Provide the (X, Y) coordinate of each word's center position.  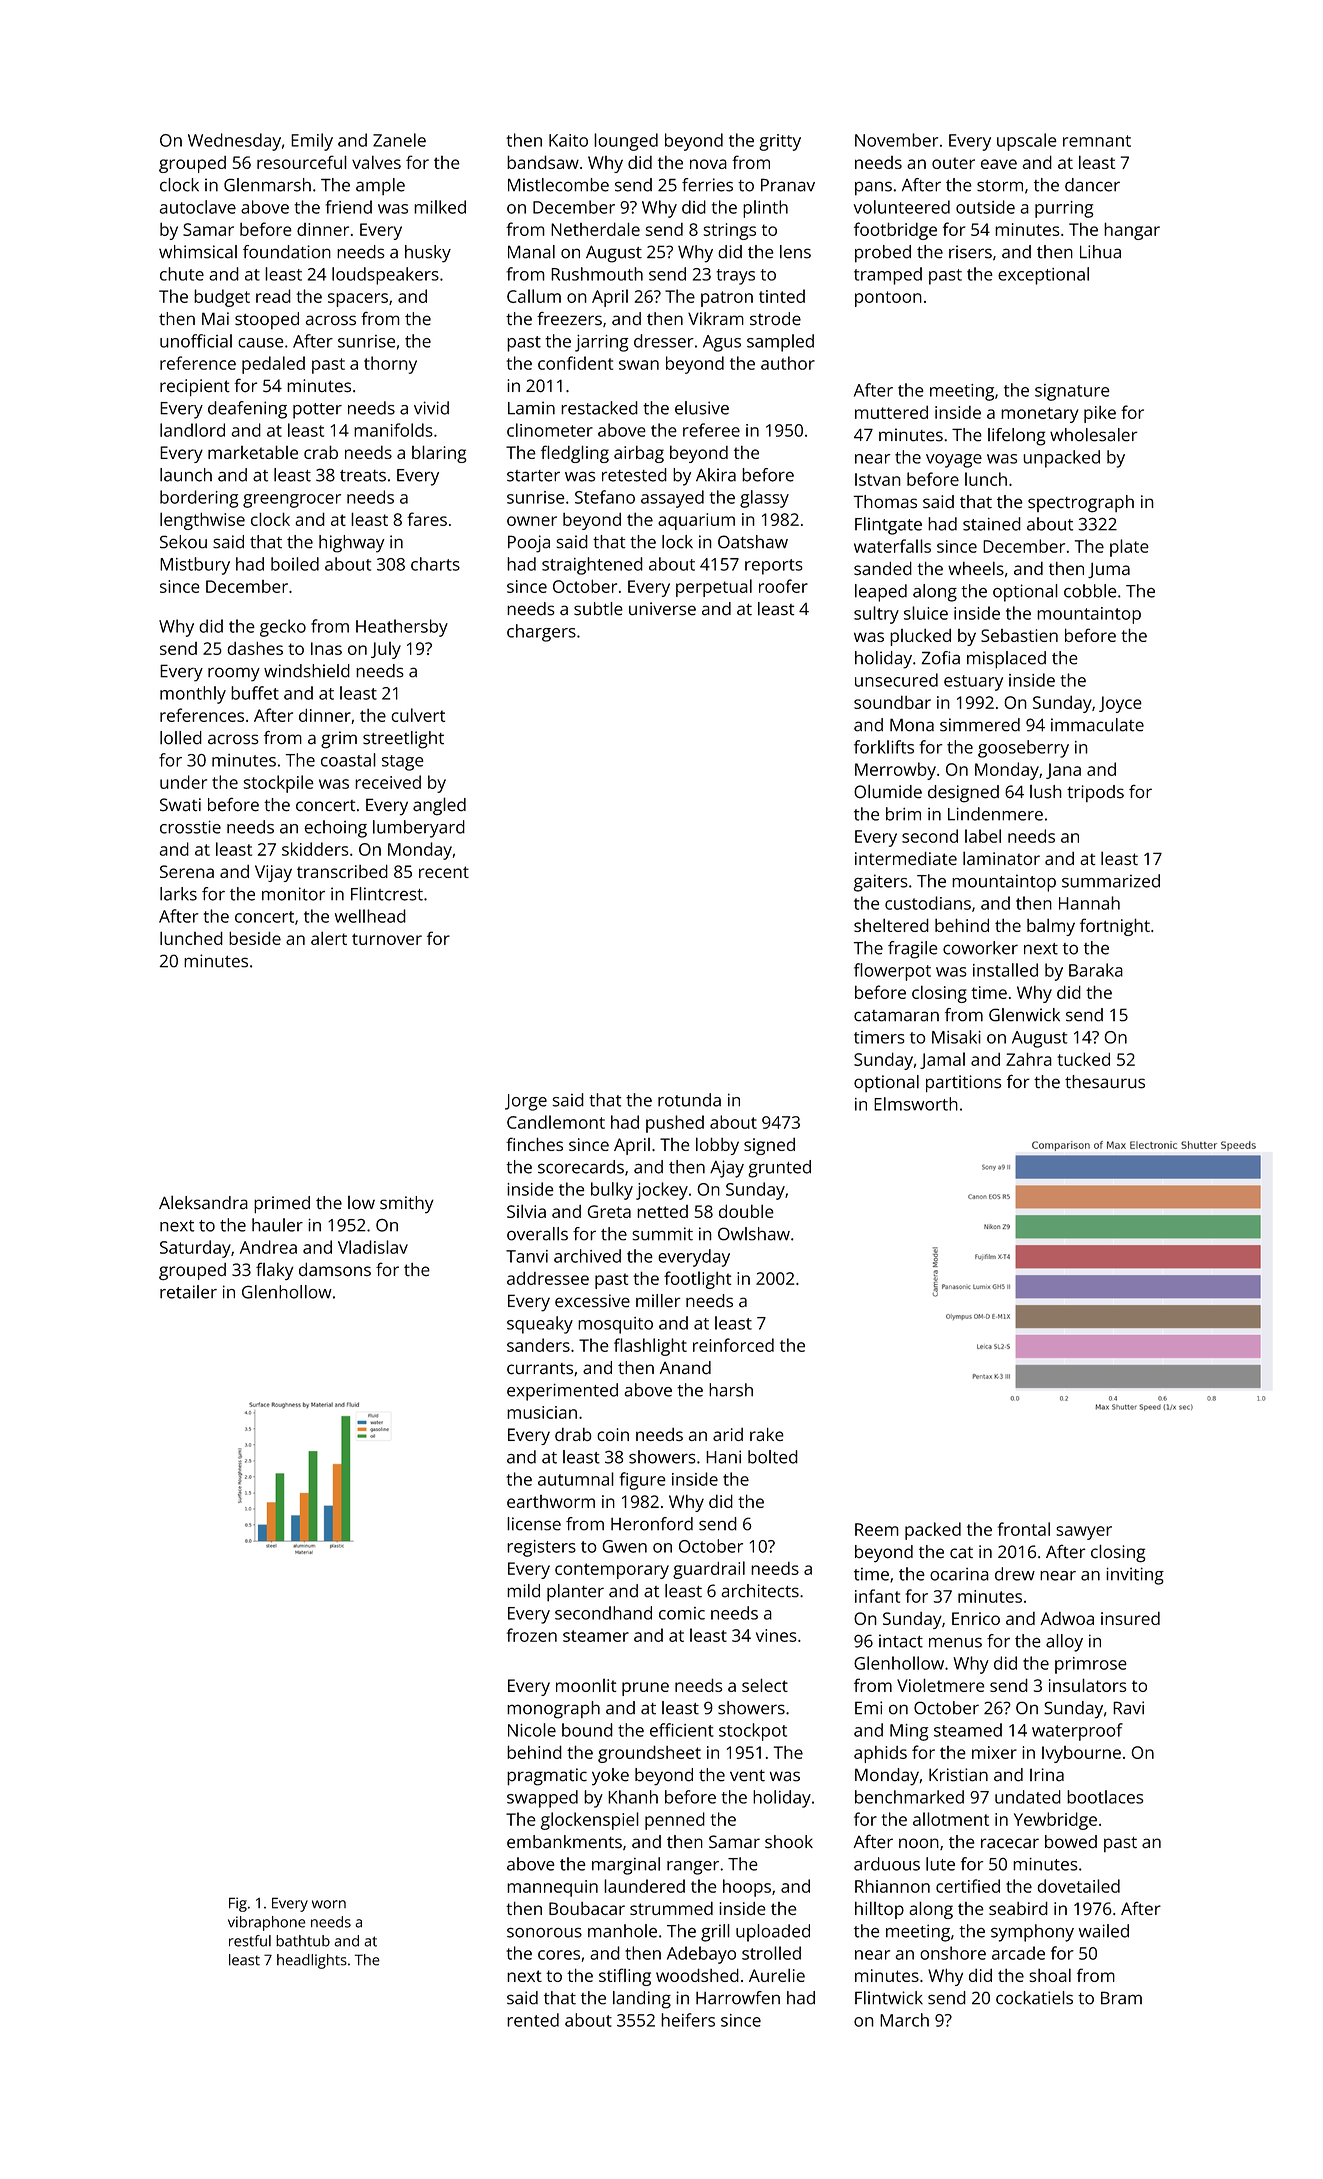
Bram (1121, 1998)
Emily (312, 142)
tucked (1083, 1059)
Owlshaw (754, 1234)
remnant (1097, 141)
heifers (688, 2020)
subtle (598, 609)
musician (542, 1412)
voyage (954, 461)
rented (533, 2020)
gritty (780, 142)
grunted (779, 1169)
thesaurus (1105, 1082)
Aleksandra (203, 1202)
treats (363, 476)
